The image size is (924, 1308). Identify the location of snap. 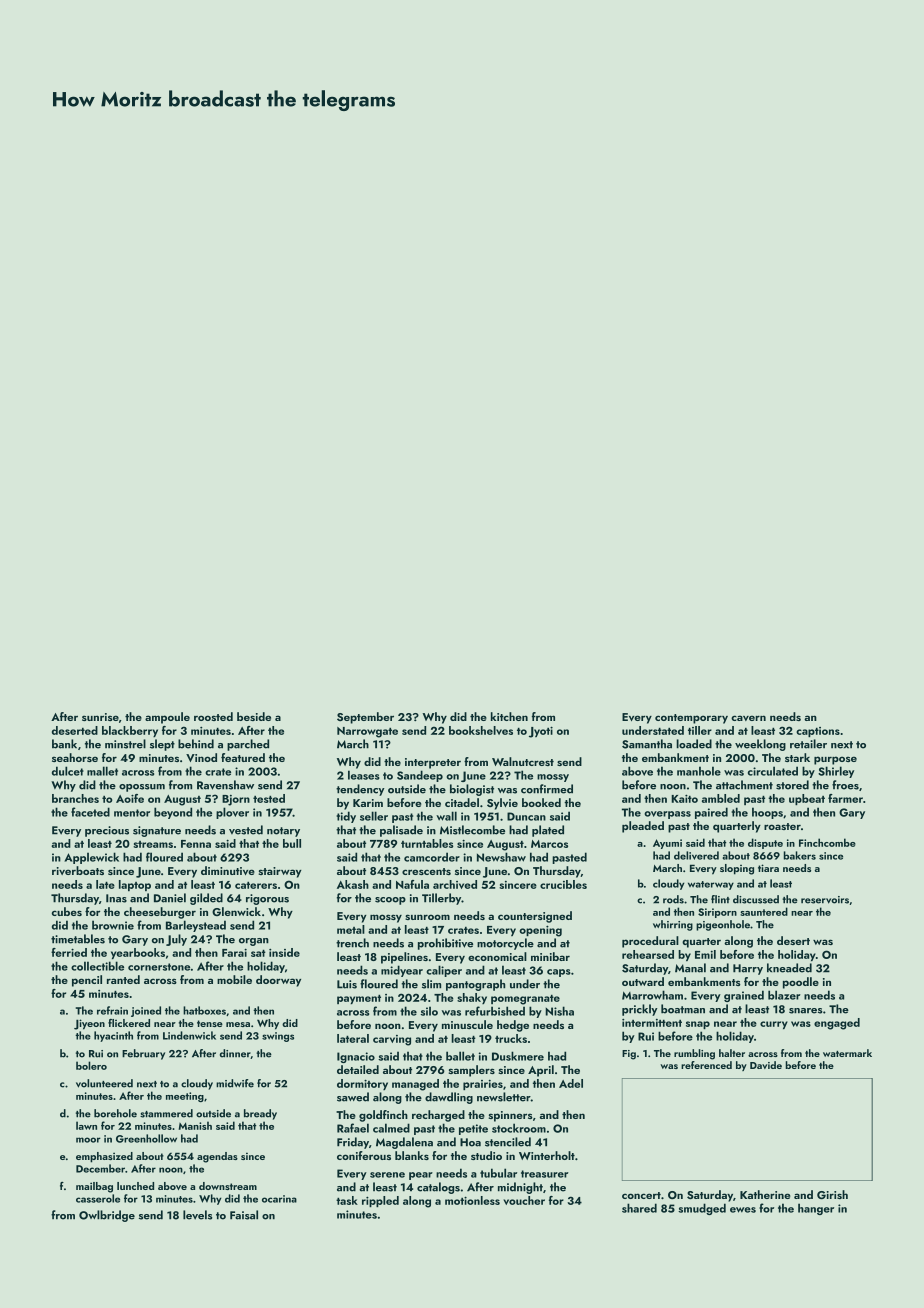
(698, 1025).
